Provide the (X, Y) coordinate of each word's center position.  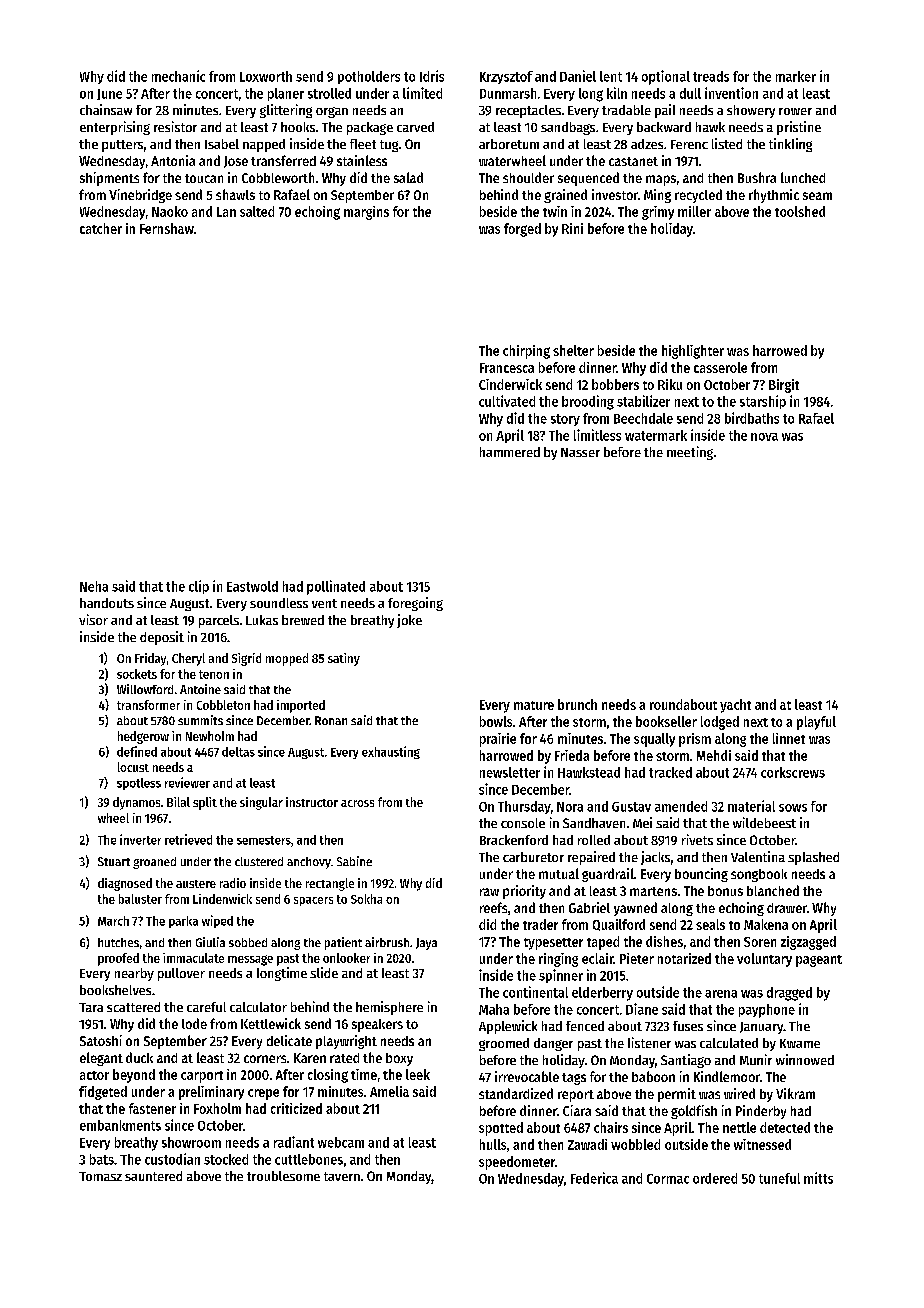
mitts (818, 1178)
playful (816, 723)
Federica (594, 1178)
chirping (526, 352)
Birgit (784, 386)
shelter (573, 350)
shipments (109, 179)
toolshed (800, 211)
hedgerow (143, 737)
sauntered (153, 1176)
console (523, 823)
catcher (101, 228)
